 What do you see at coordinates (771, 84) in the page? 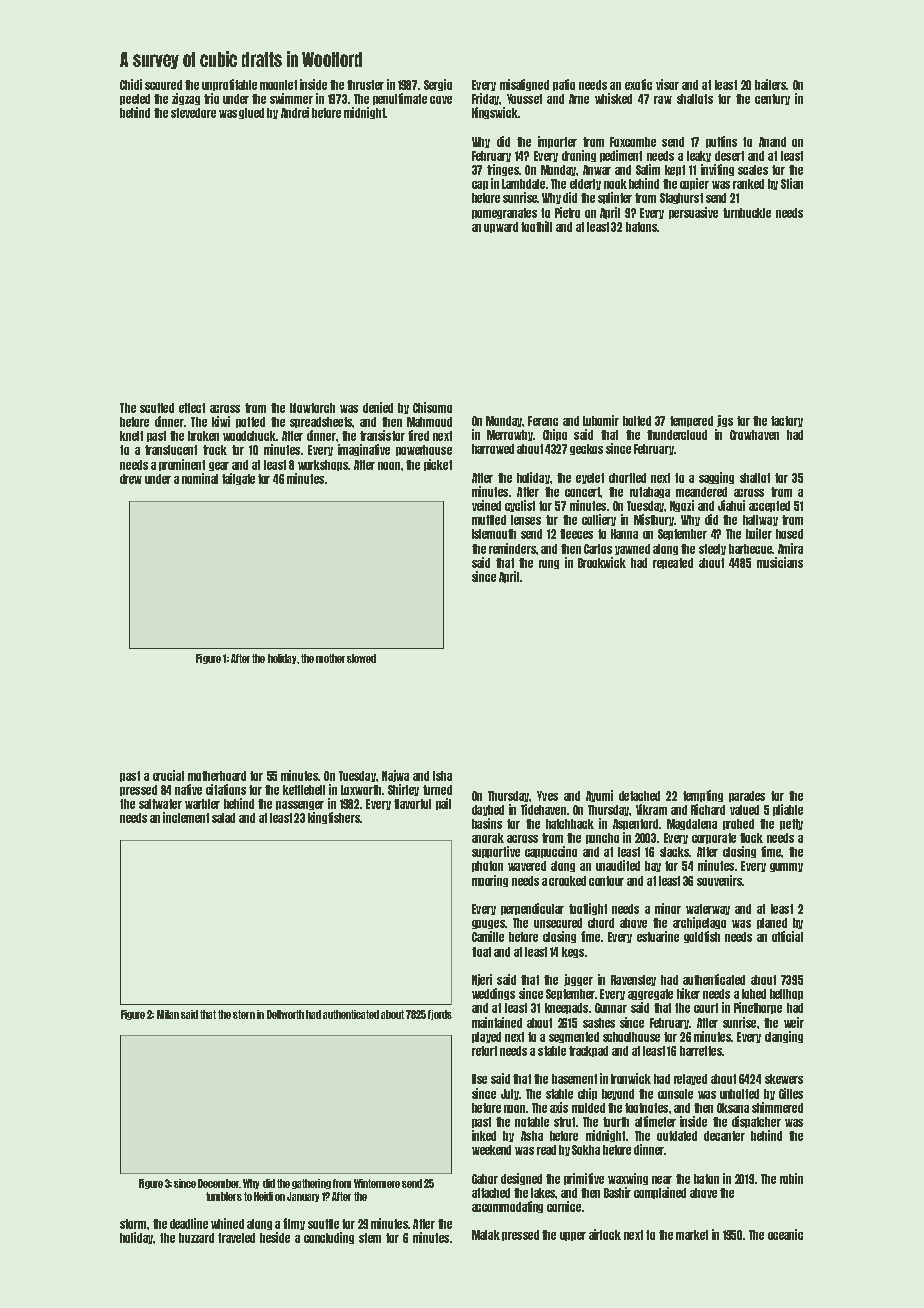
I see `bailers` at bounding box center [771, 84].
